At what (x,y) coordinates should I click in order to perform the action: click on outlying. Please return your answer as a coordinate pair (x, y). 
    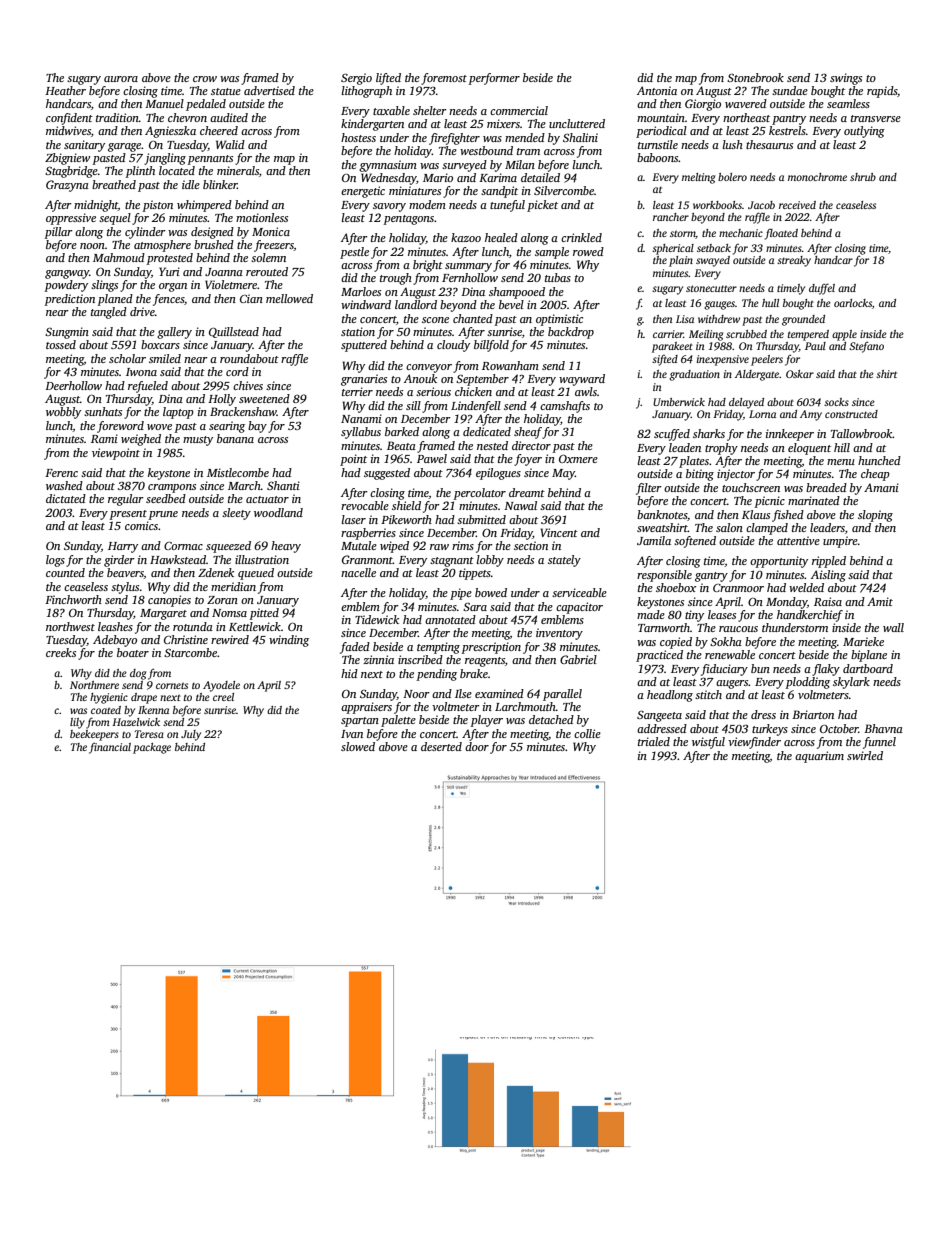
    Looking at the image, I should click on (864, 132).
